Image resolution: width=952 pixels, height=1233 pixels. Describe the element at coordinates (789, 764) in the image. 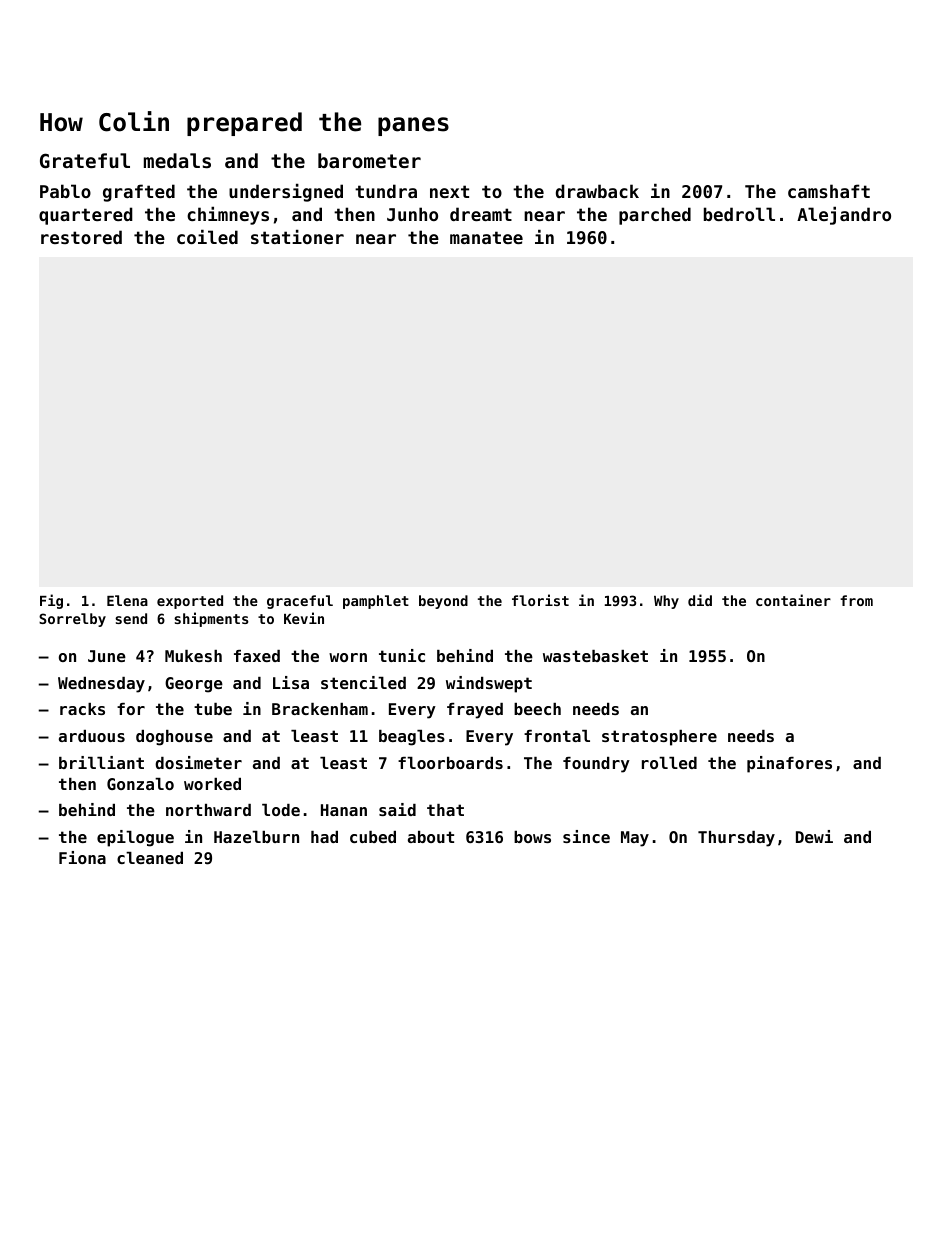

I see `pinafores` at that location.
